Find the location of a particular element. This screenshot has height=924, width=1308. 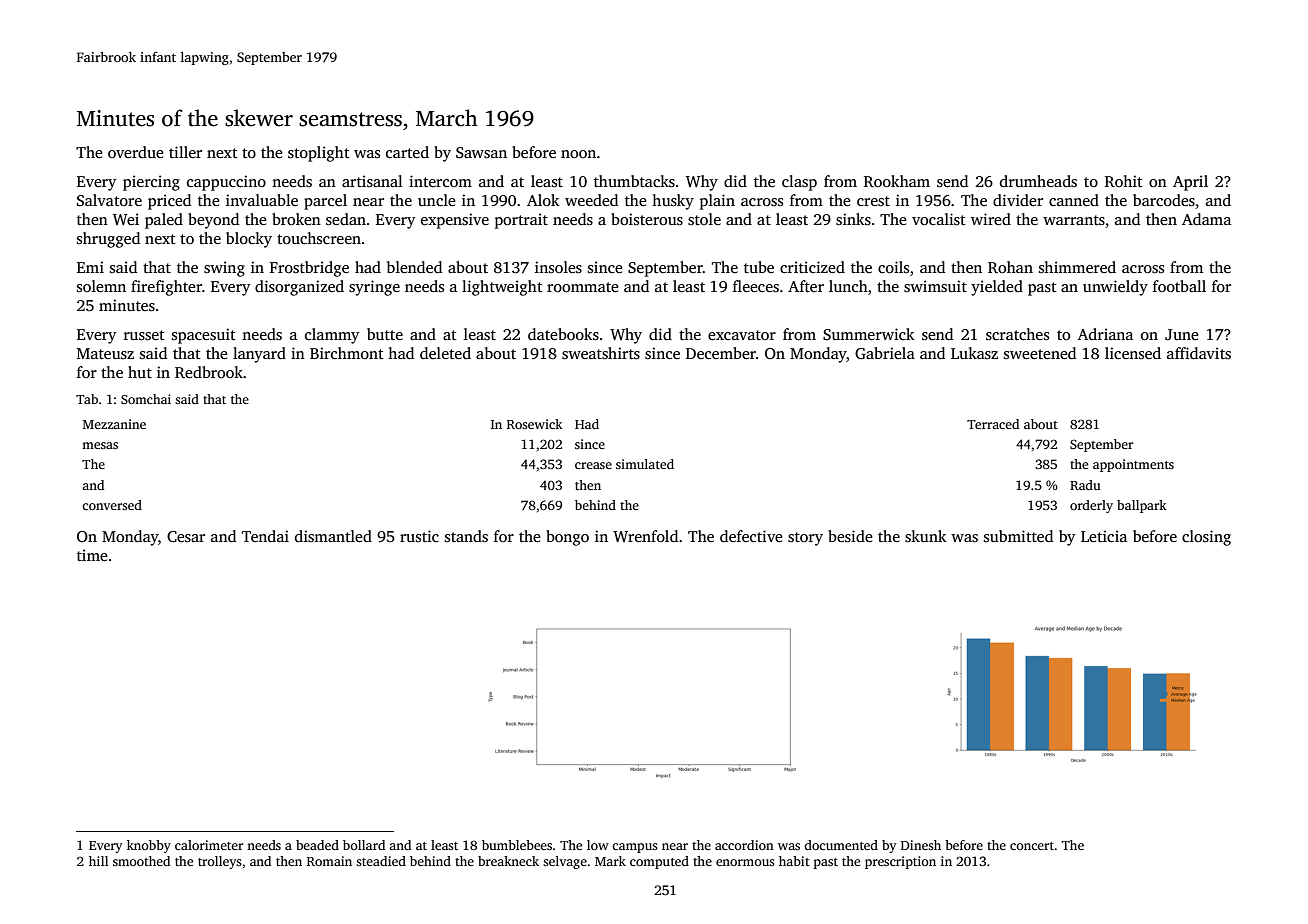

submitted is located at coordinates (1018, 536).
